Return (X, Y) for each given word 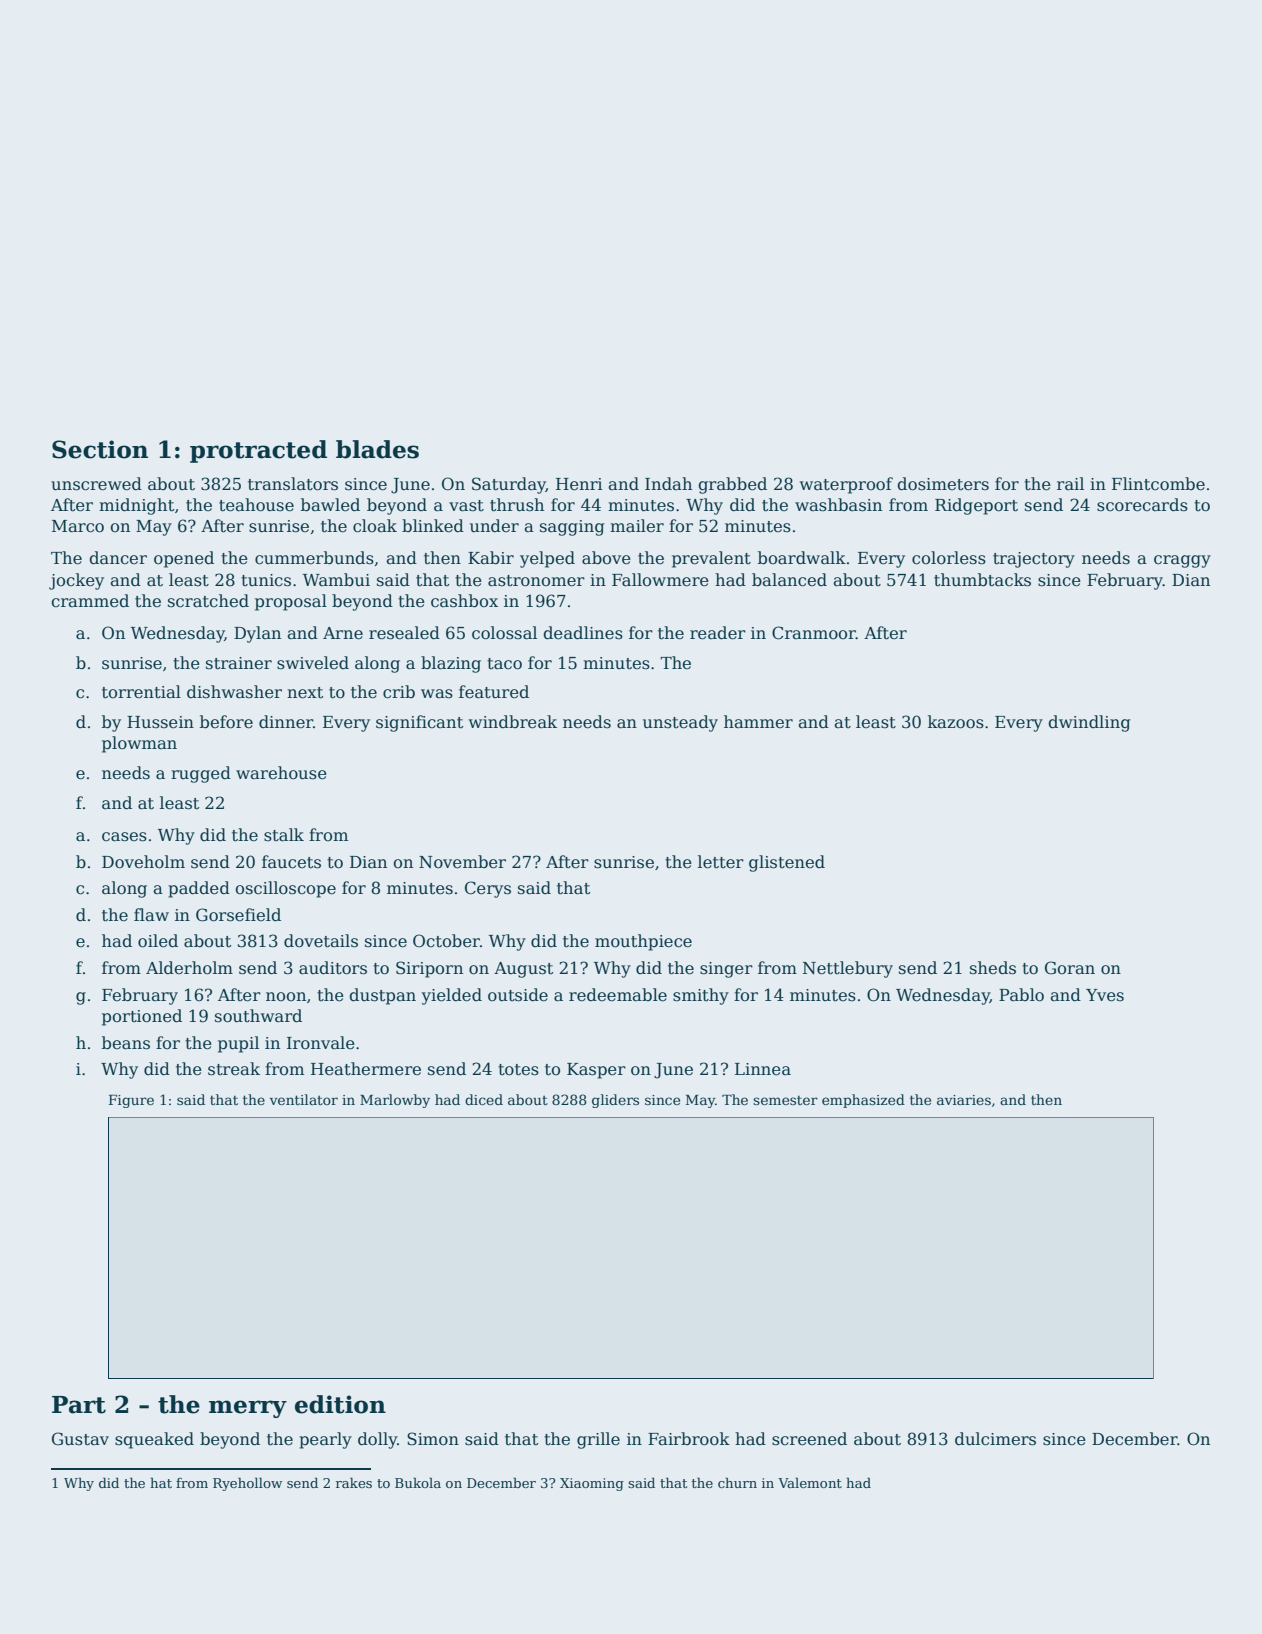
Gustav (80, 1439)
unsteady (680, 723)
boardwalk (802, 558)
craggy (1182, 561)
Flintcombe (1158, 484)
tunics (266, 580)
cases (124, 837)
